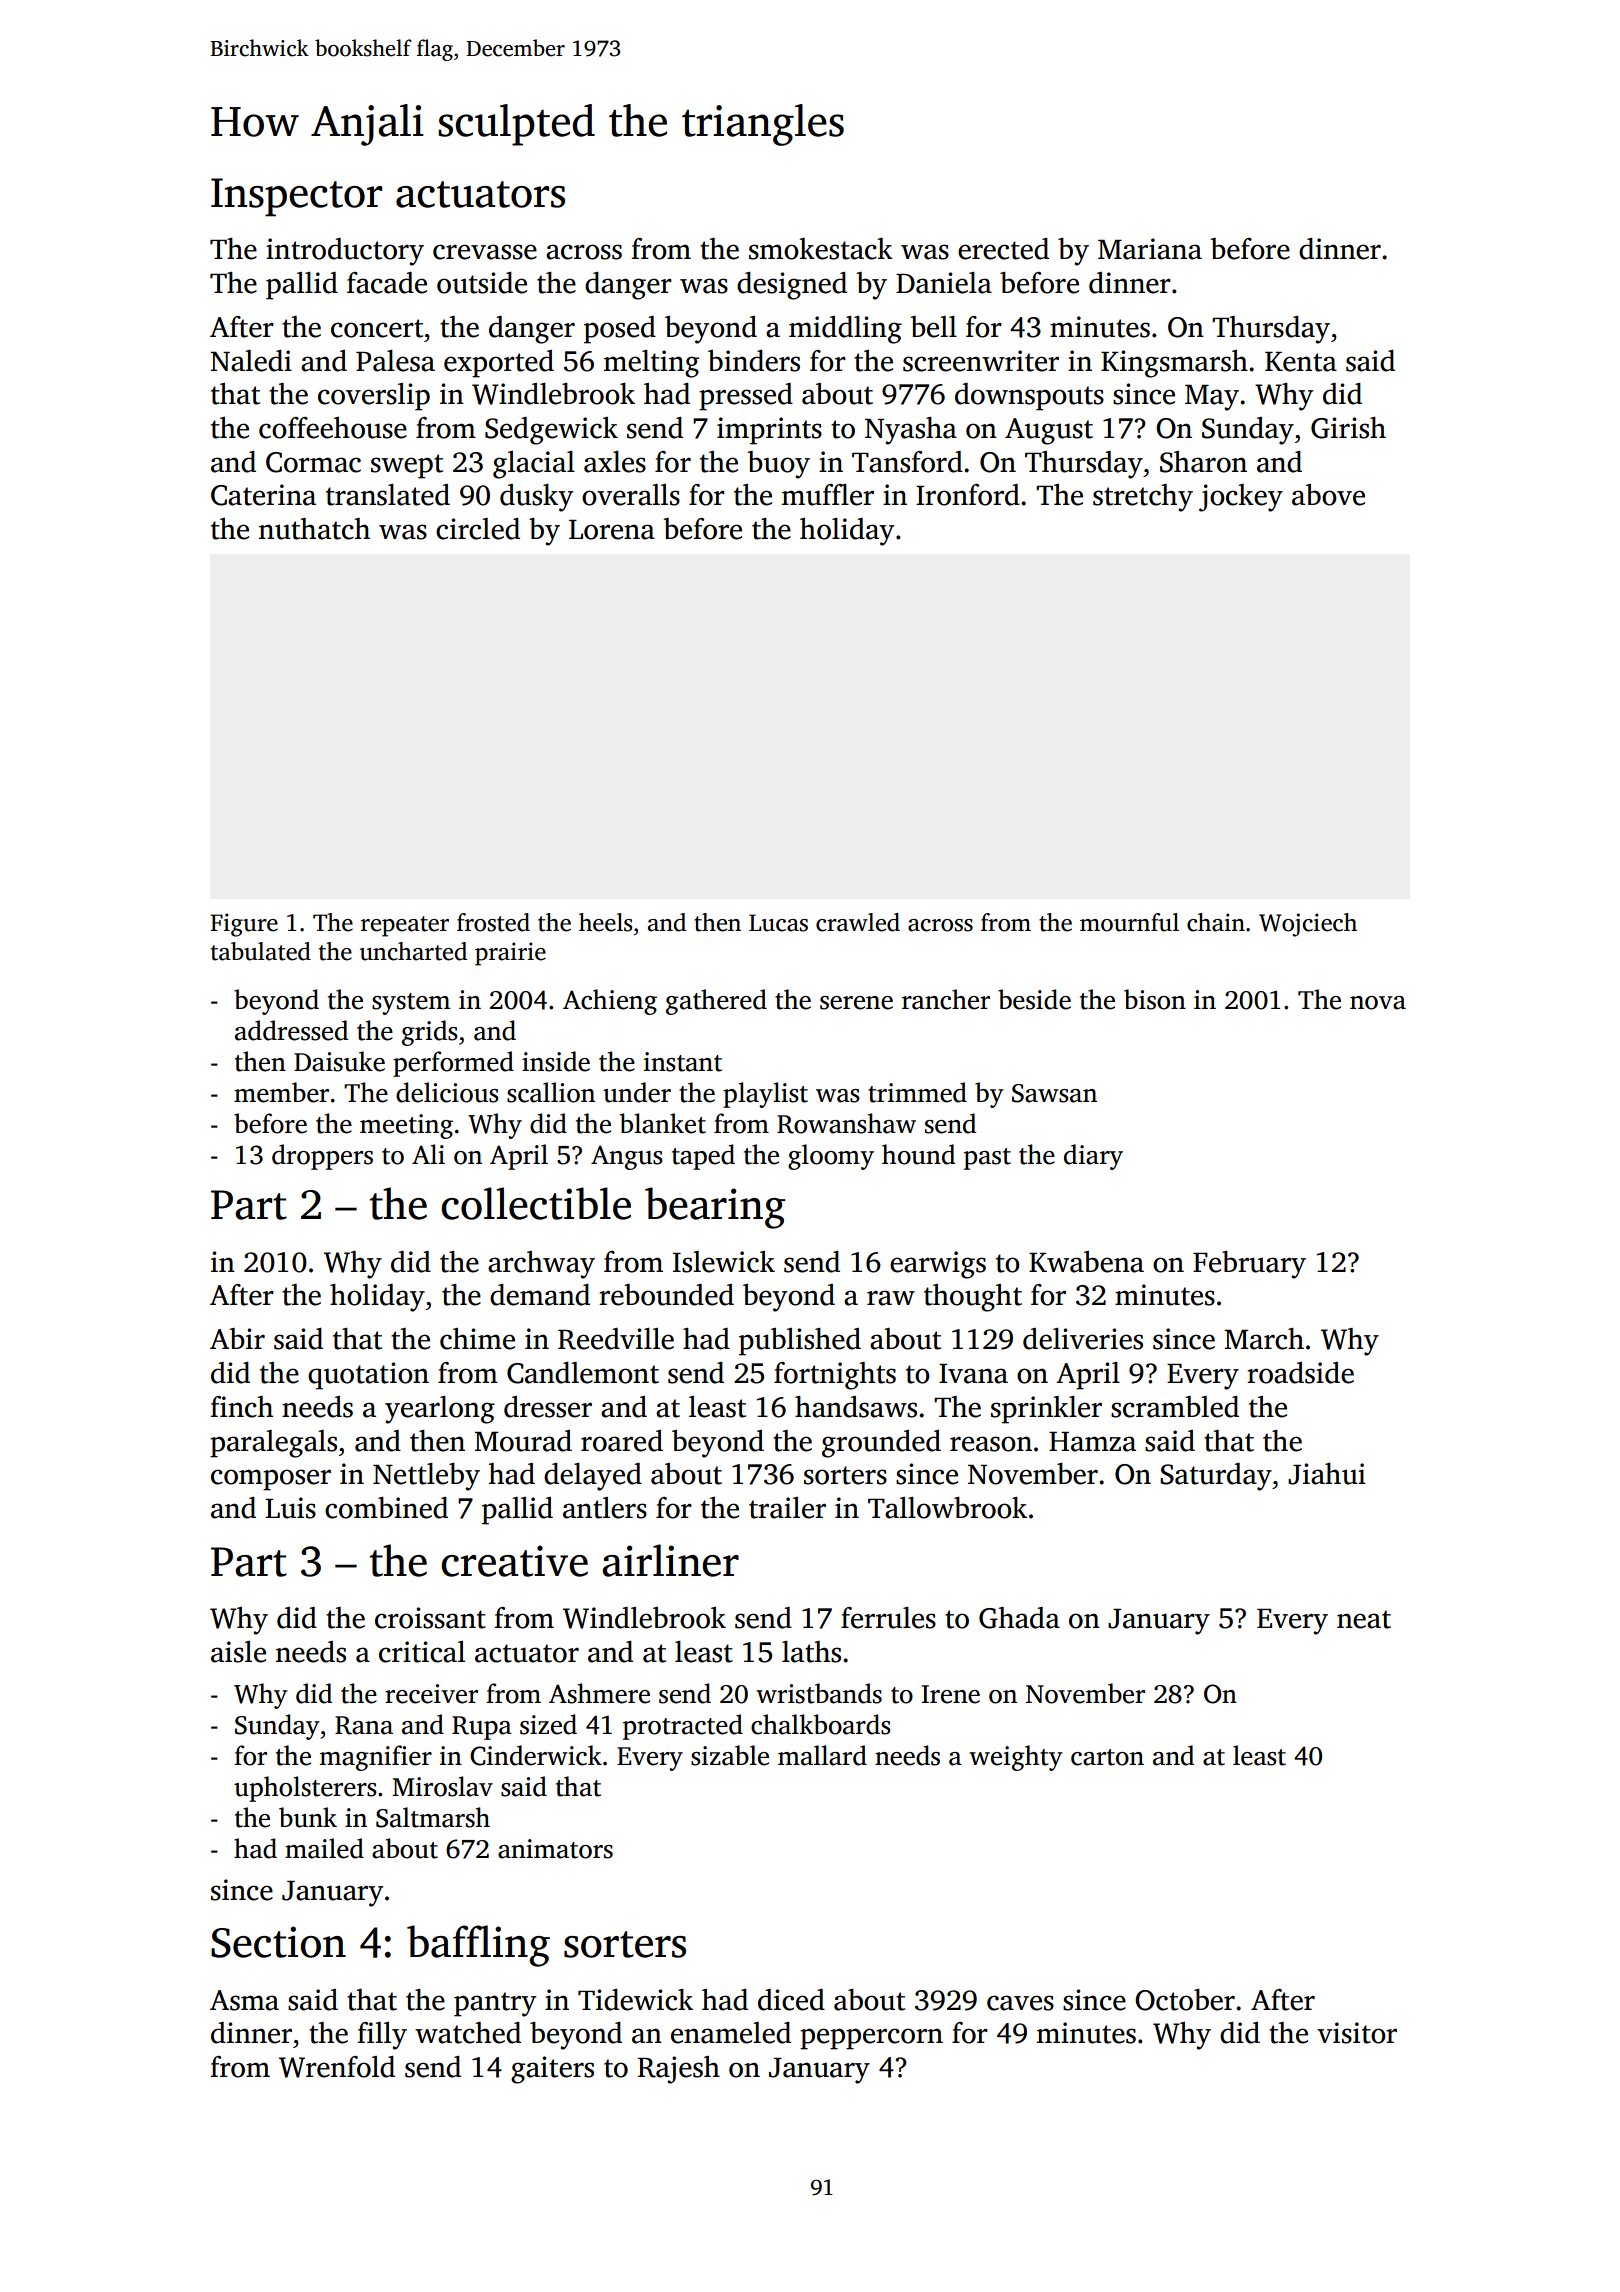  I want to click on Caterina, so click(263, 495).
